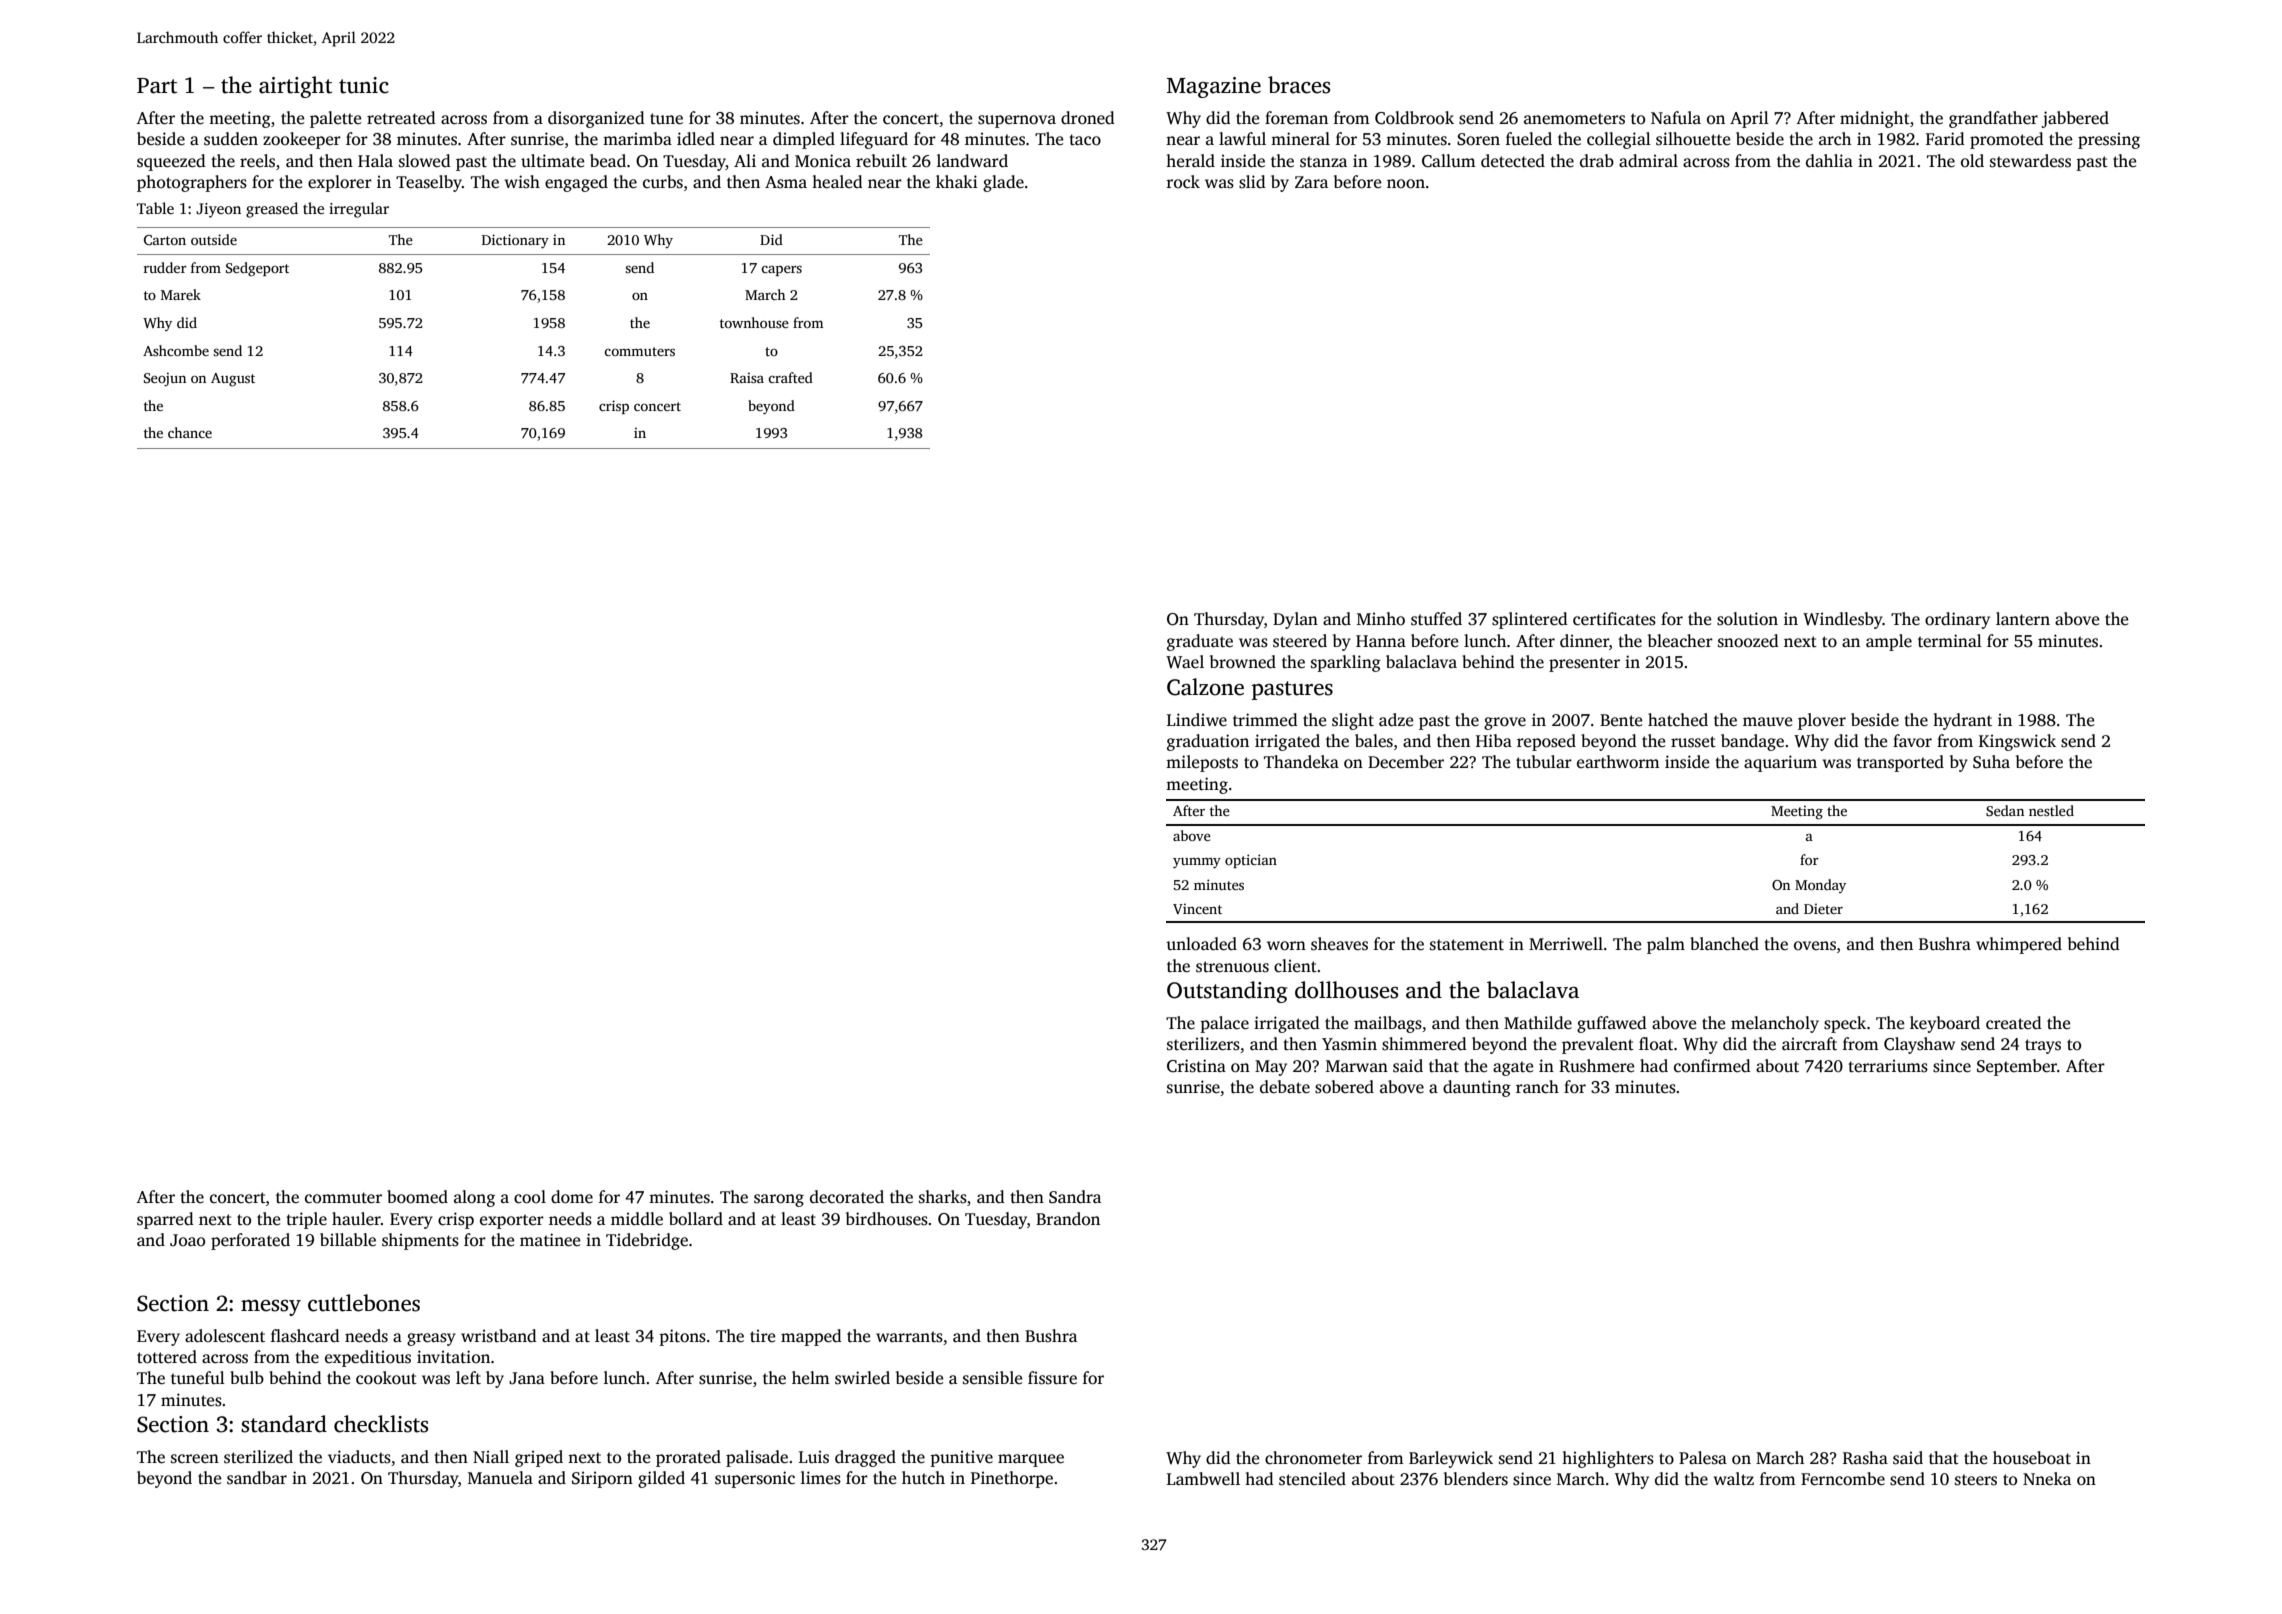  What do you see at coordinates (257, 1478) in the screenshot?
I see `sandbar` at bounding box center [257, 1478].
